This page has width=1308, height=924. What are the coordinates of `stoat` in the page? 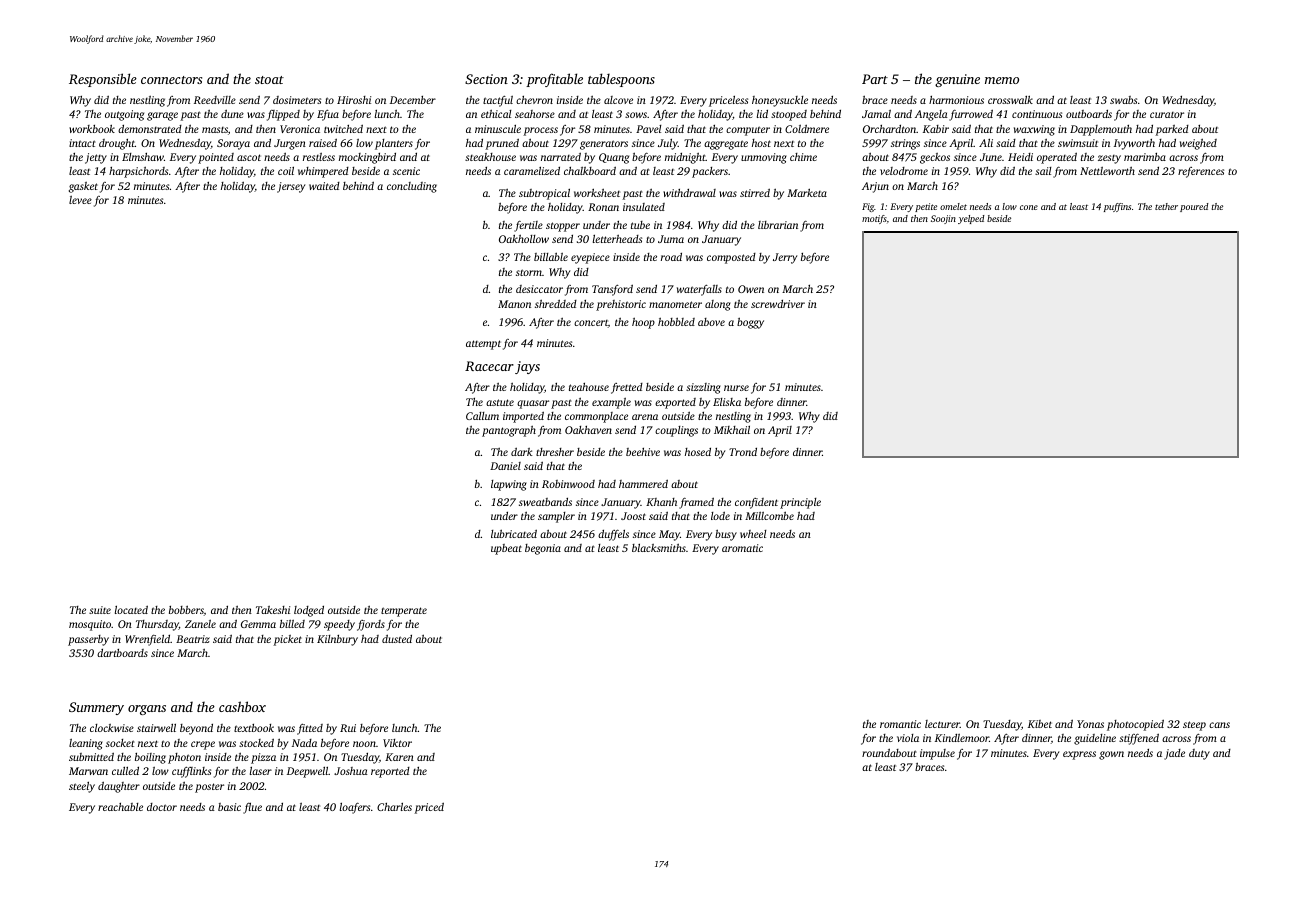 It's located at (269, 80).
